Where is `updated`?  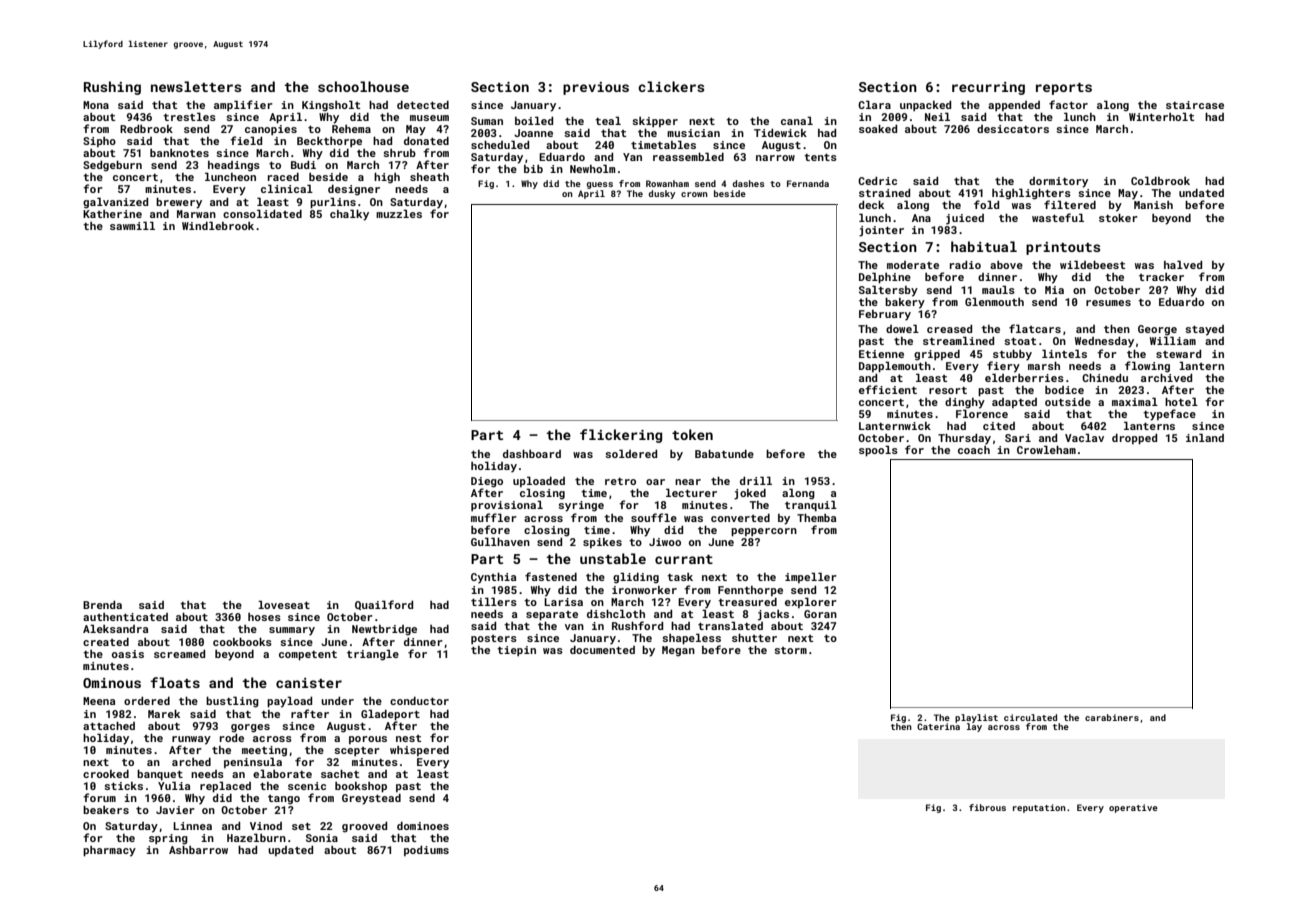 updated is located at coordinates (290, 851).
